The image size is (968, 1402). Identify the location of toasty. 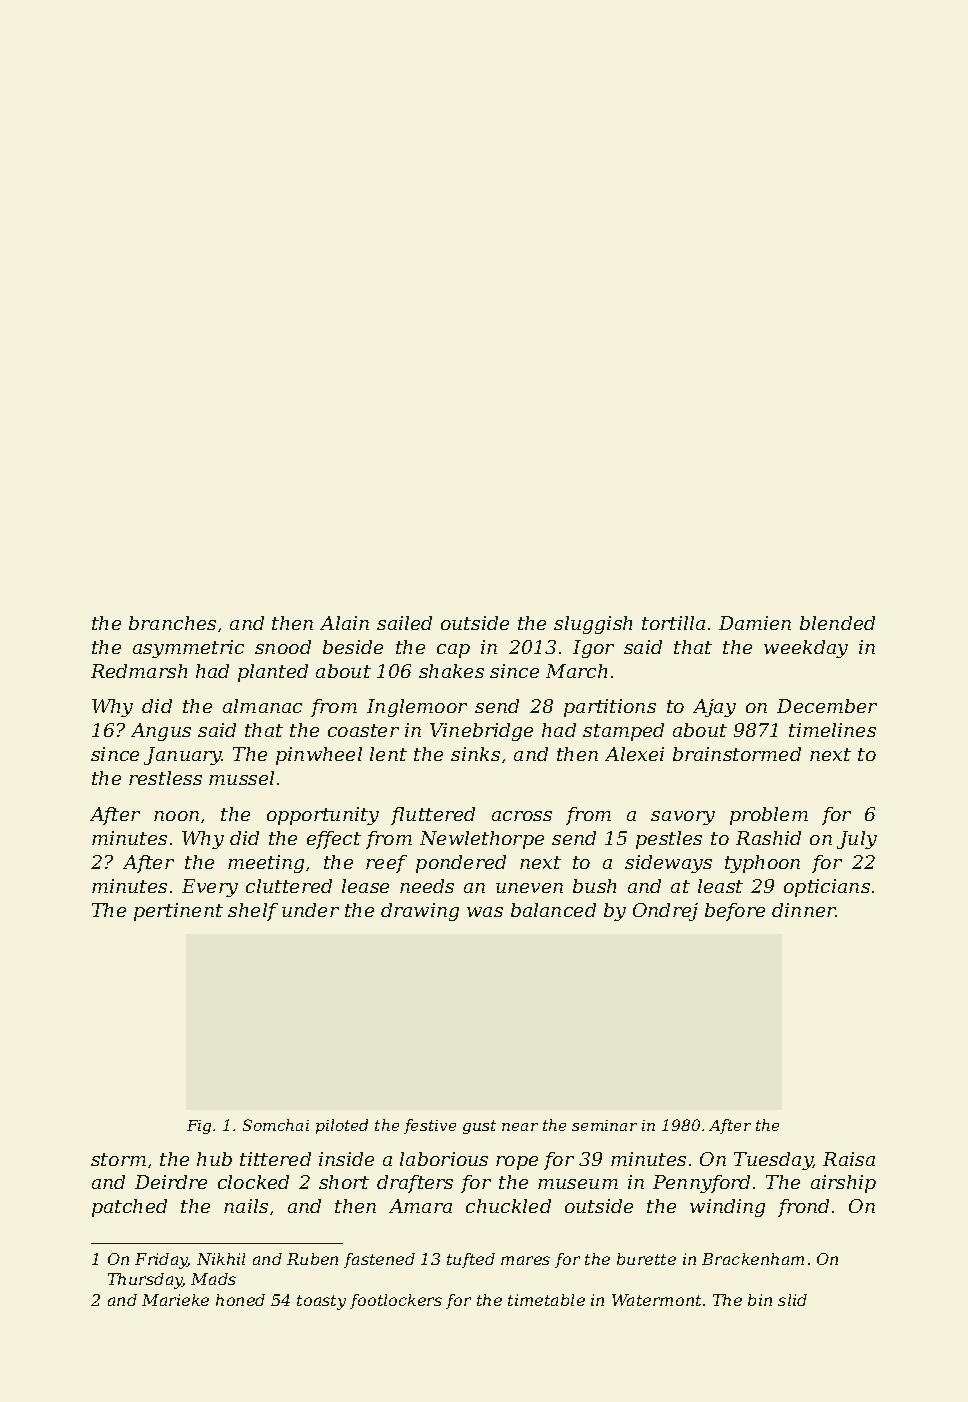
(321, 1302).
